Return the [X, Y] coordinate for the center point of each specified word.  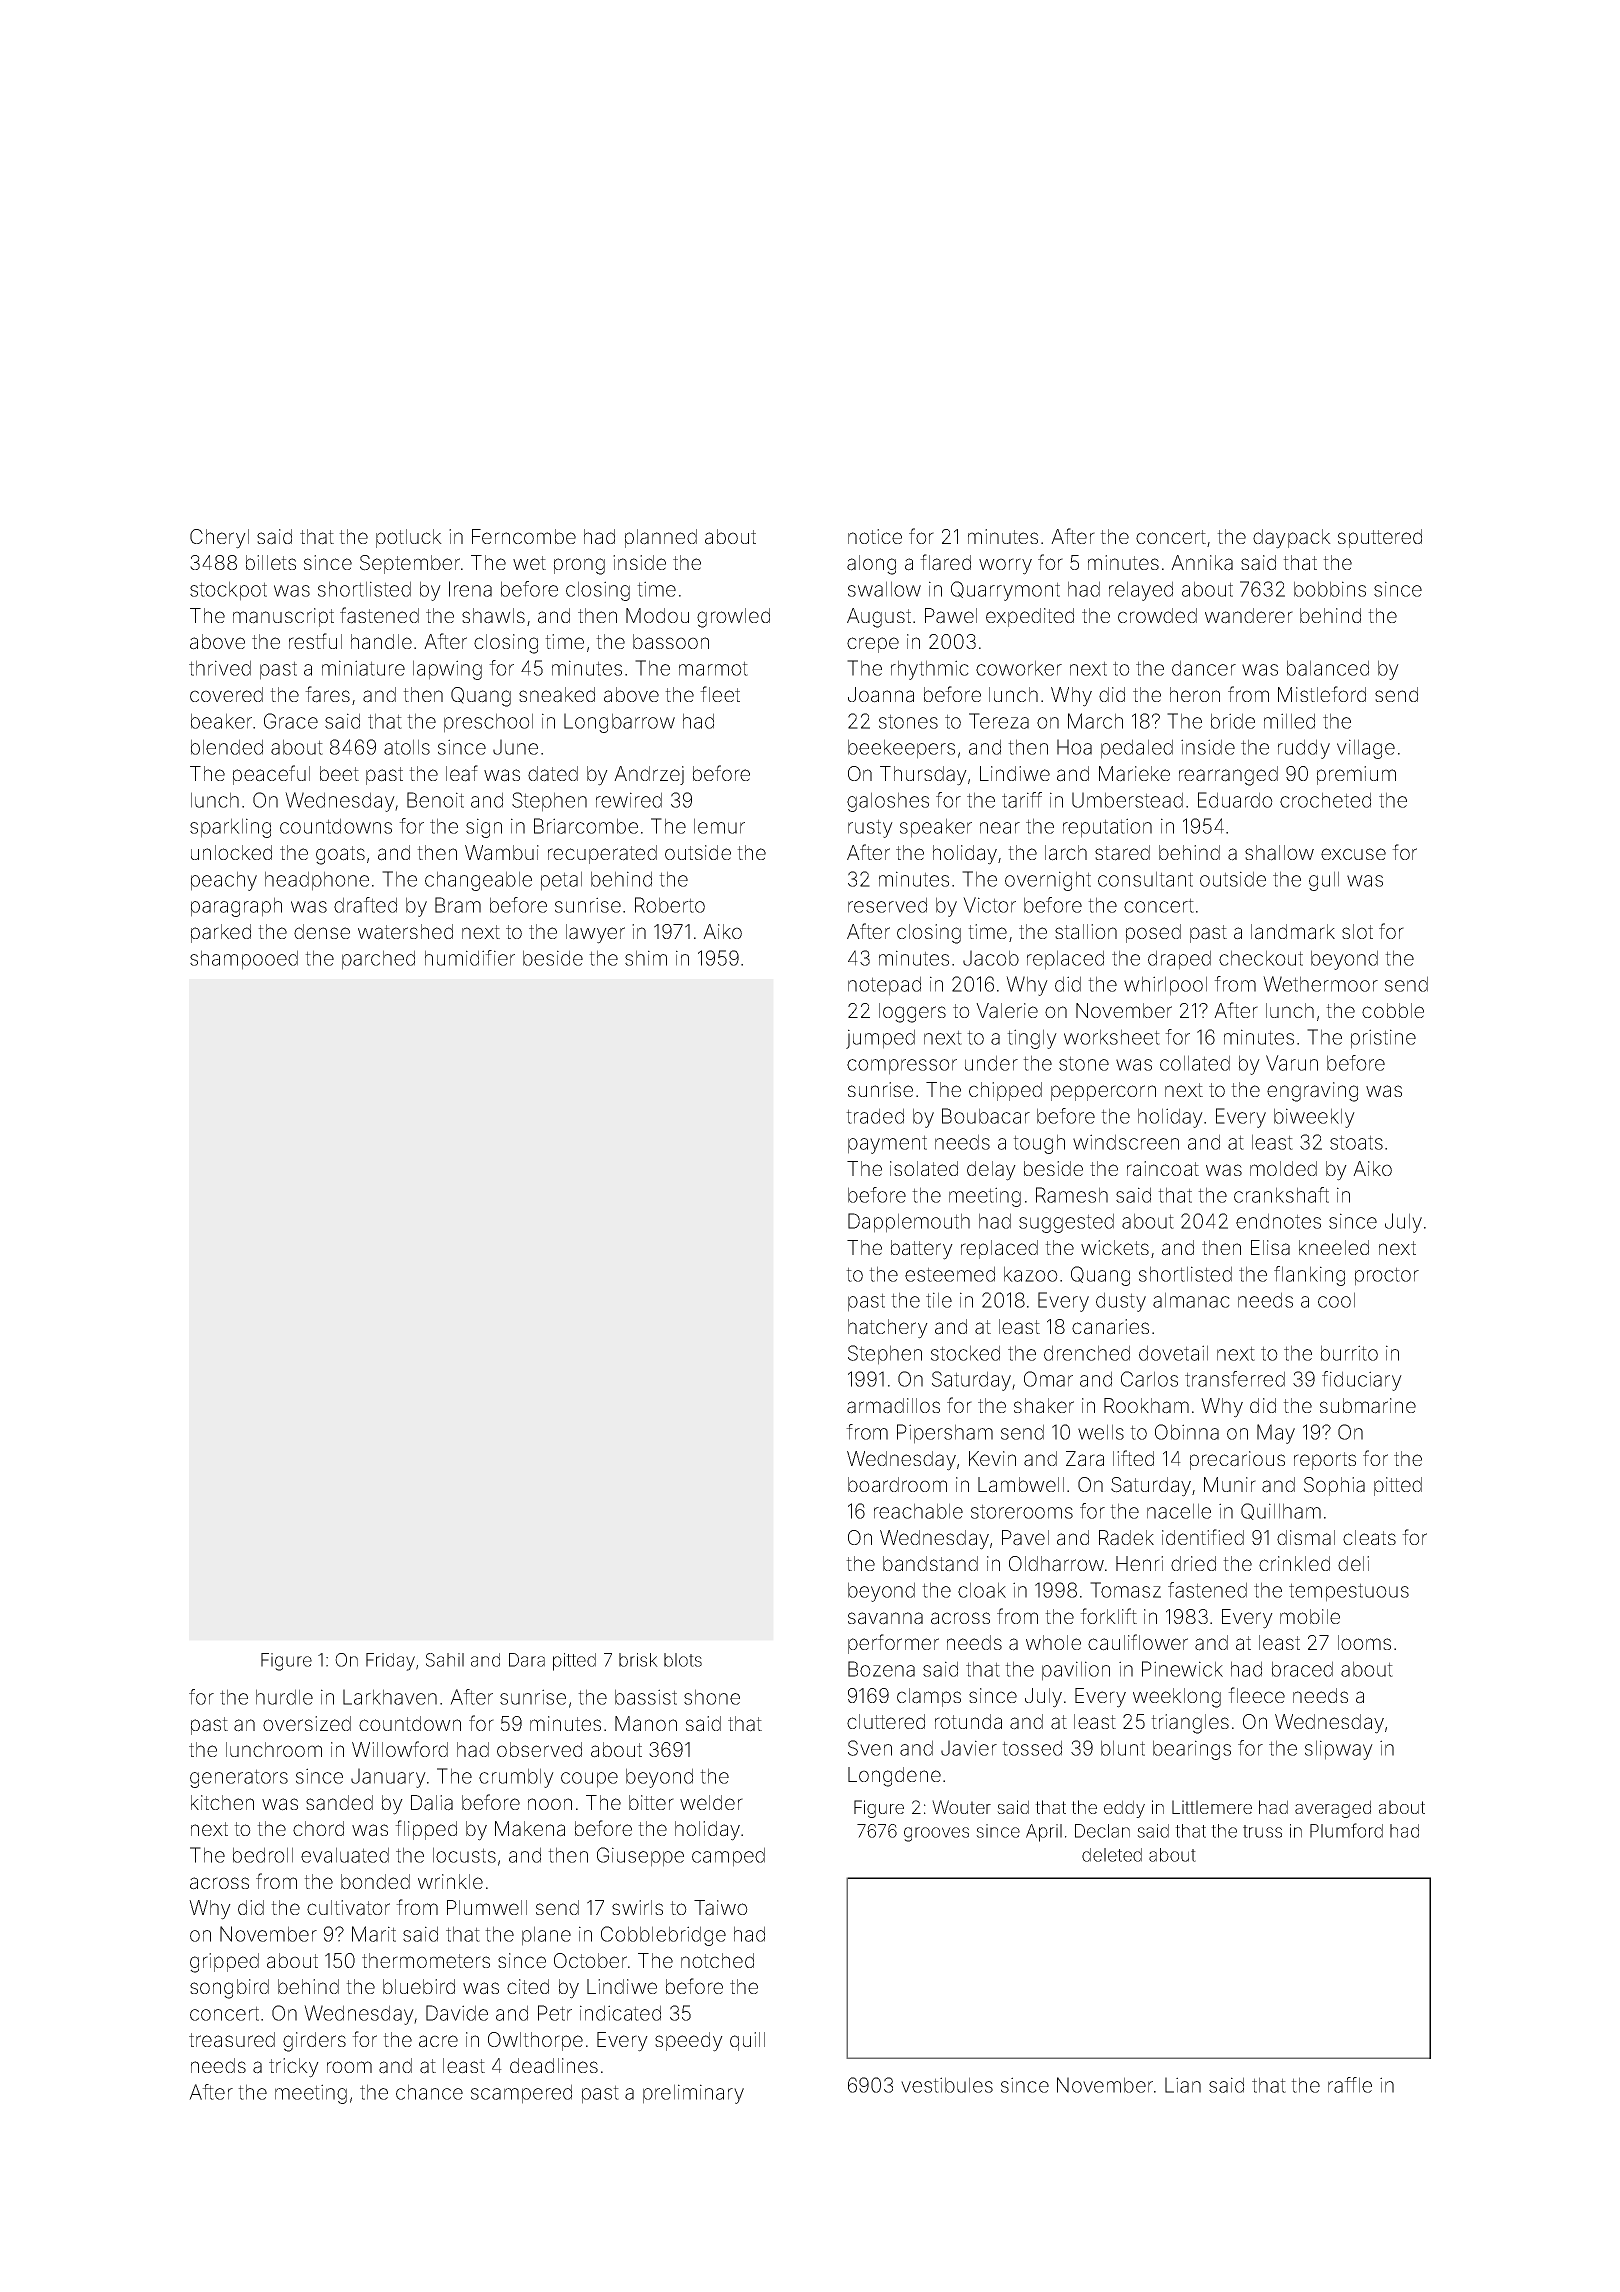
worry [1005, 566]
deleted [1112, 1855]
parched [378, 960]
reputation [1107, 828]
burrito [1349, 1353]
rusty [870, 828]
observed [539, 1749]
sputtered [1380, 538]
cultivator [348, 1908]
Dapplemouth [909, 1223]
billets [271, 562]
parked [221, 933]
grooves [936, 1834]
